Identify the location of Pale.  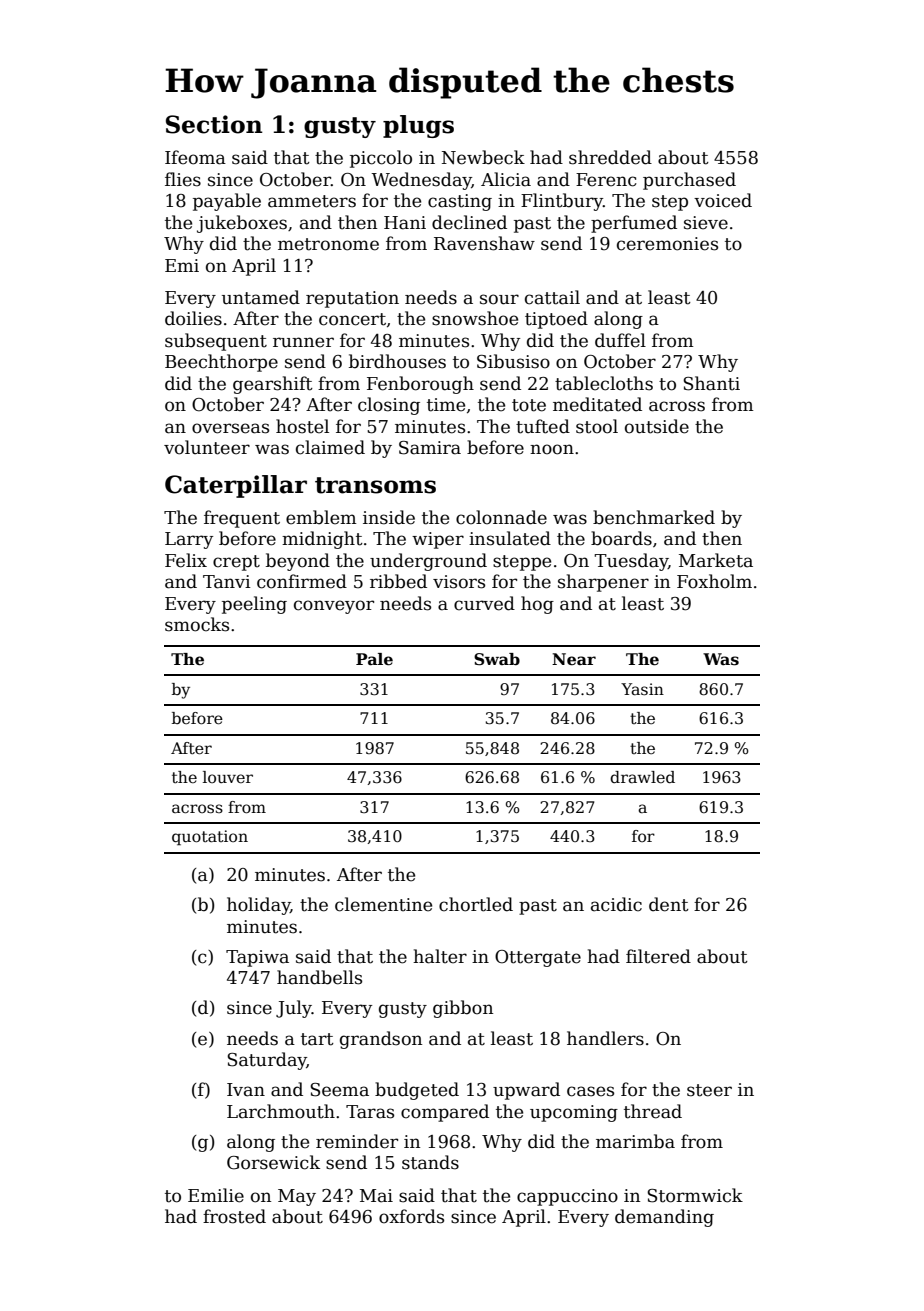
(374, 659).
